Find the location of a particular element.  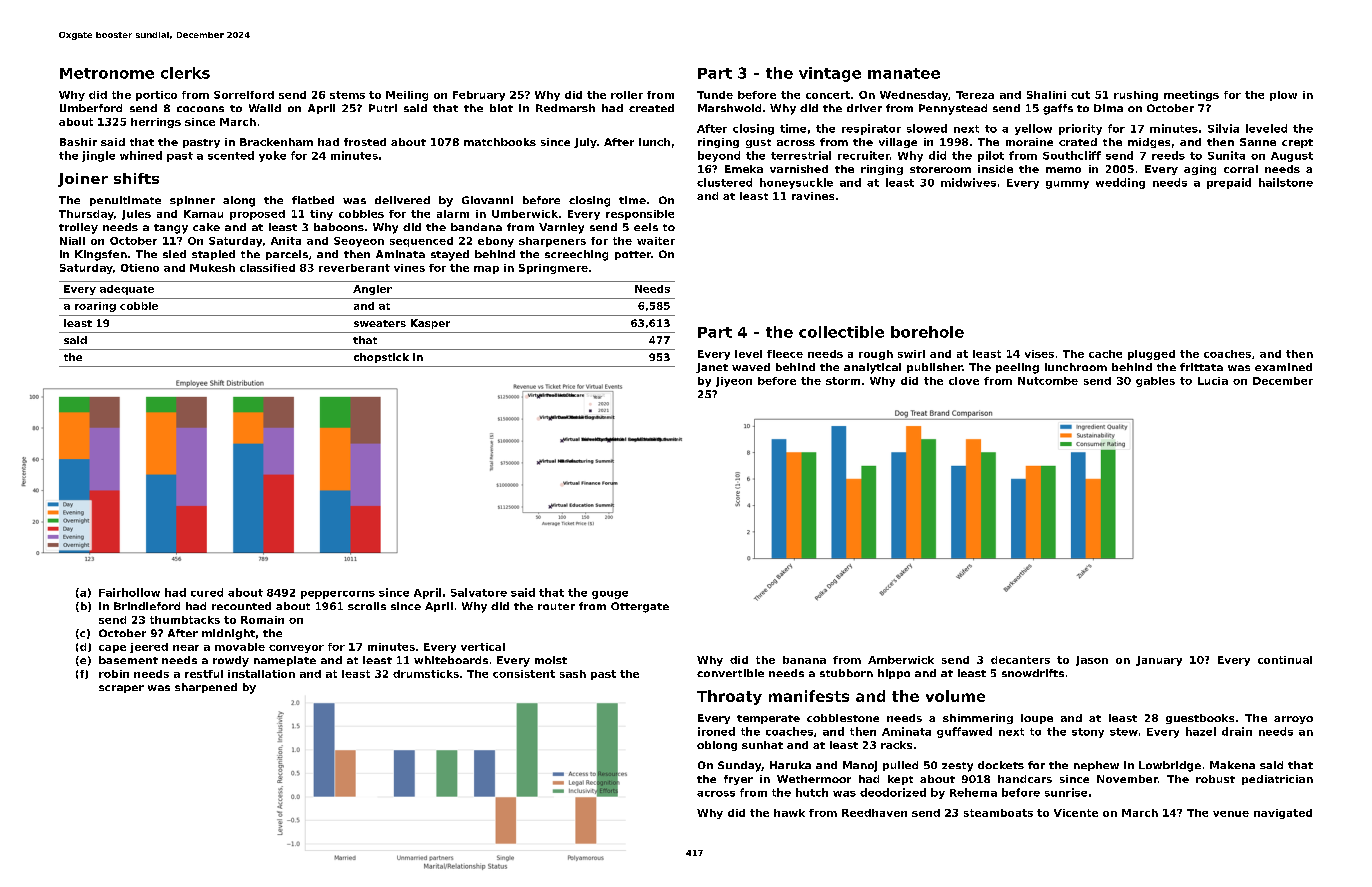

Jason is located at coordinates (1092, 661).
